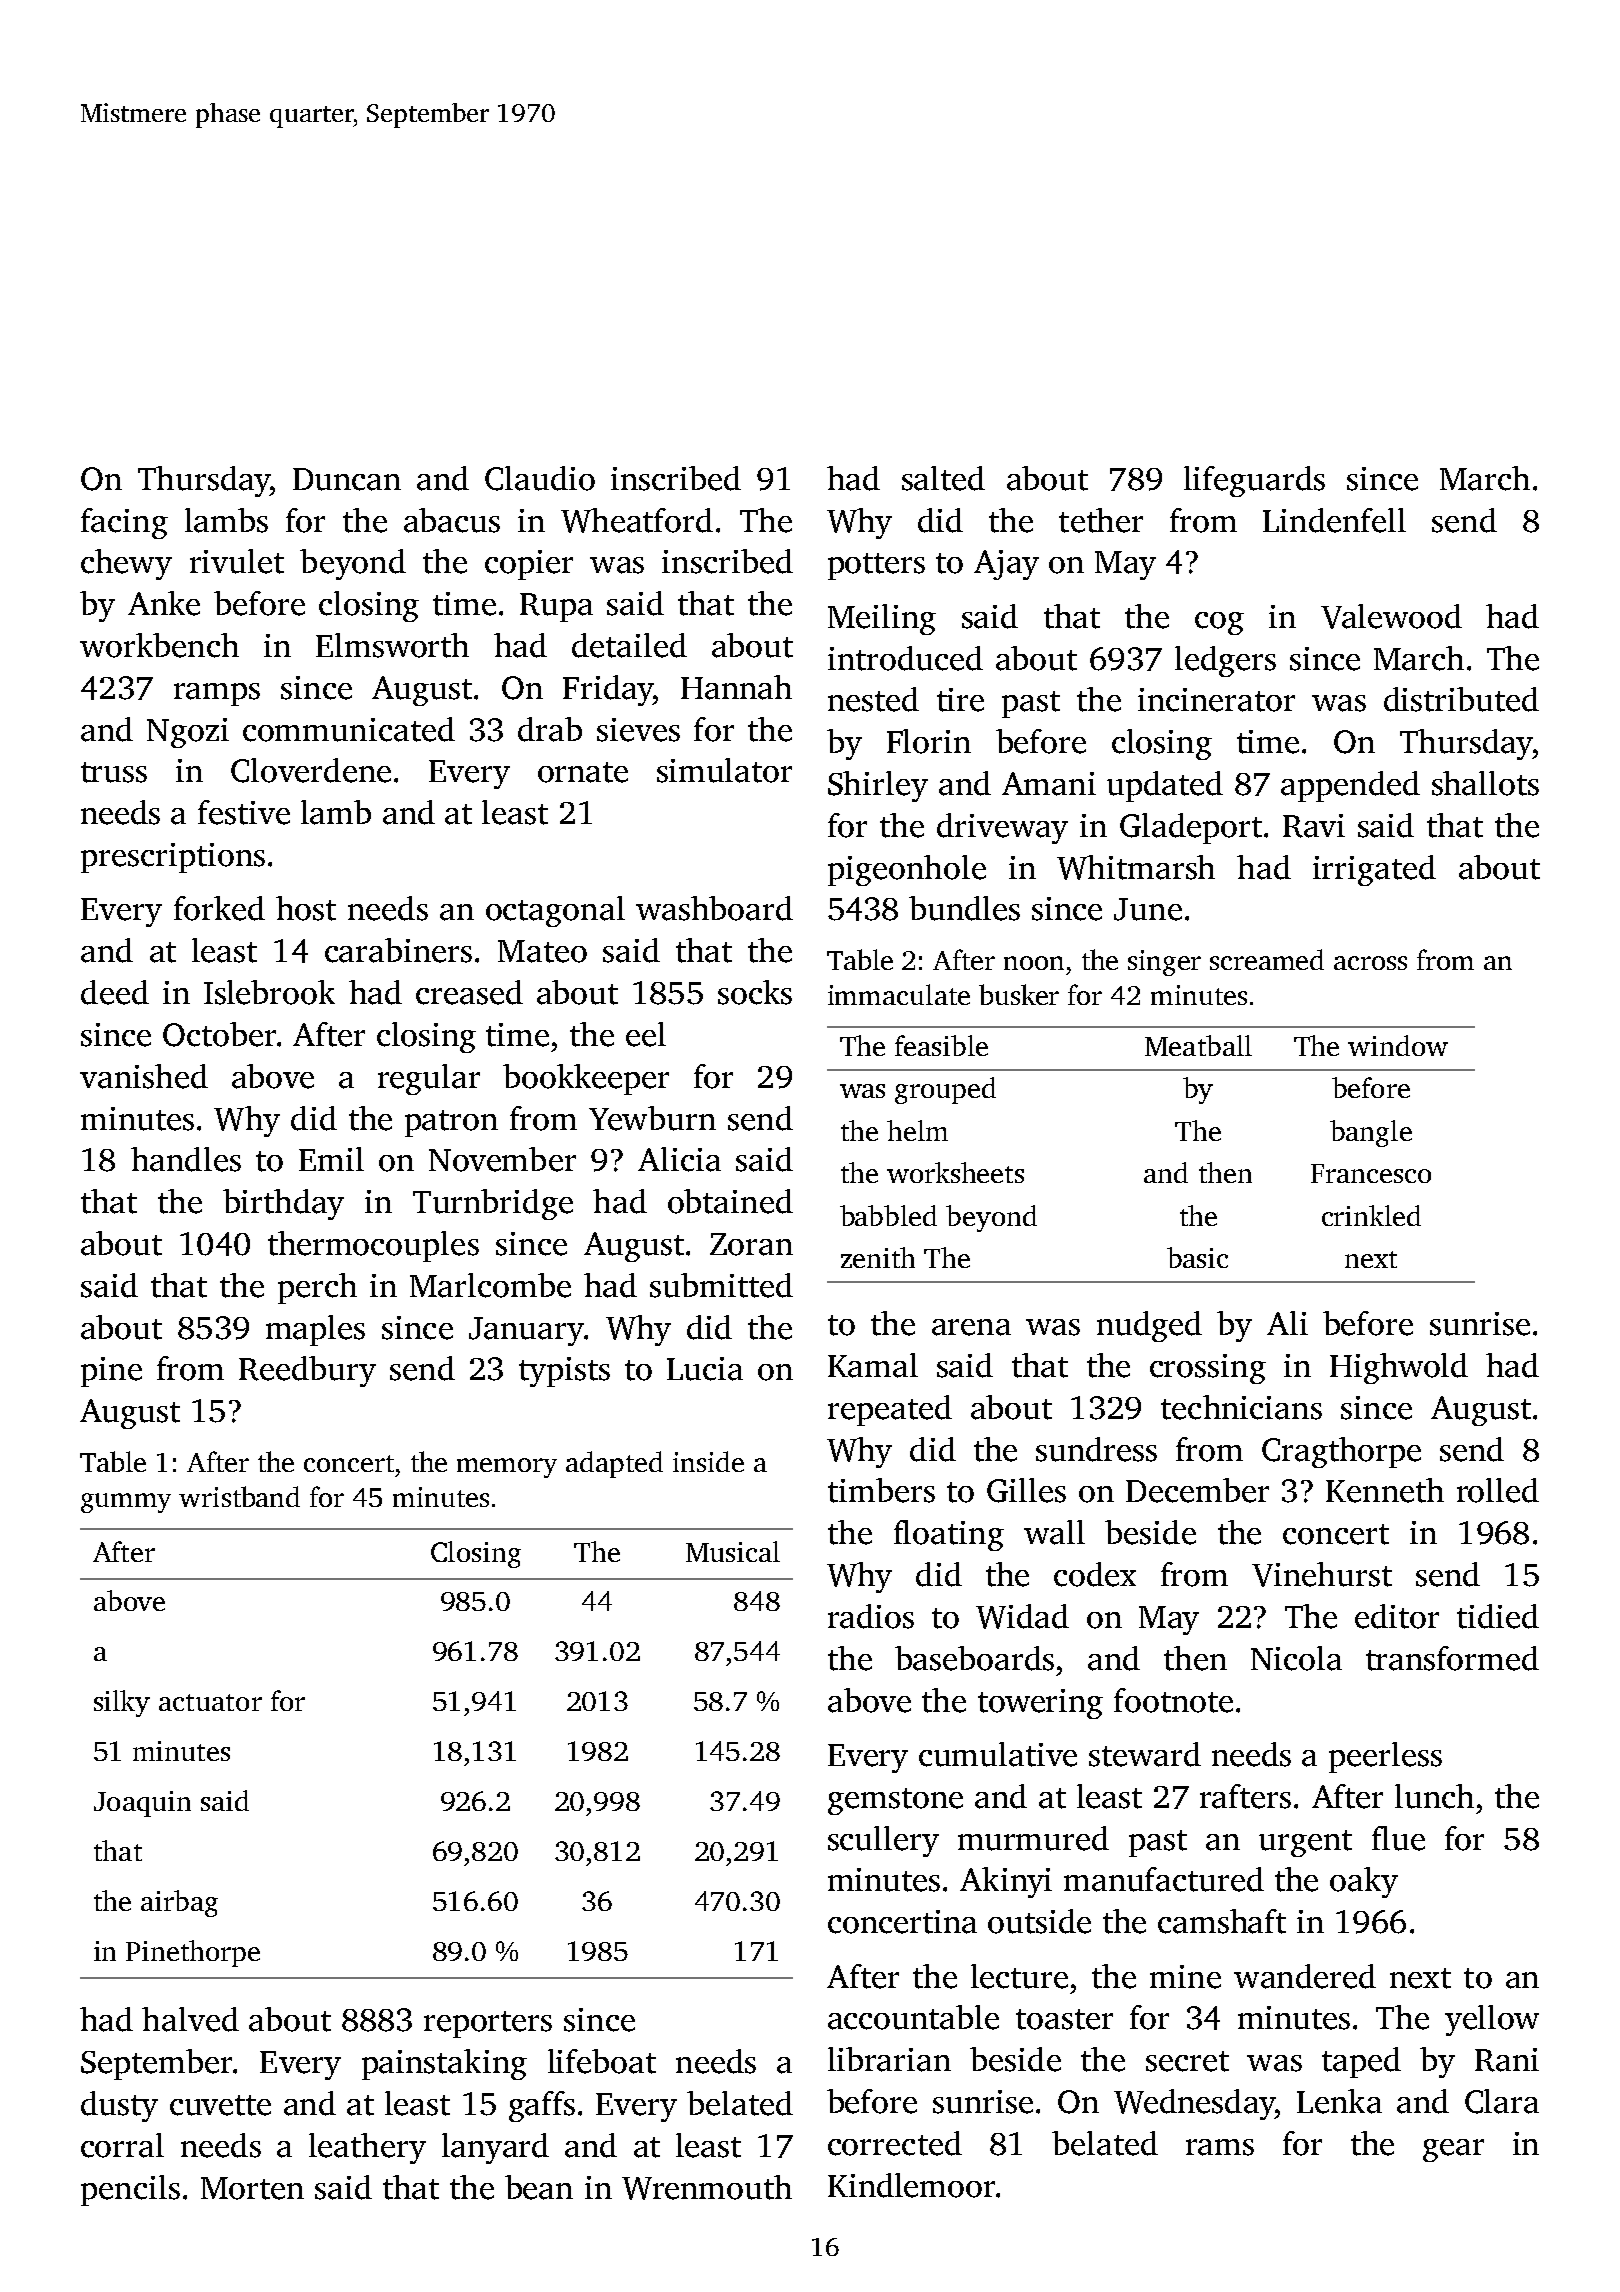 Image resolution: width=1620 pixels, height=2292 pixels. Describe the element at coordinates (895, 1801) in the screenshot. I see `gemstone` at that location.
